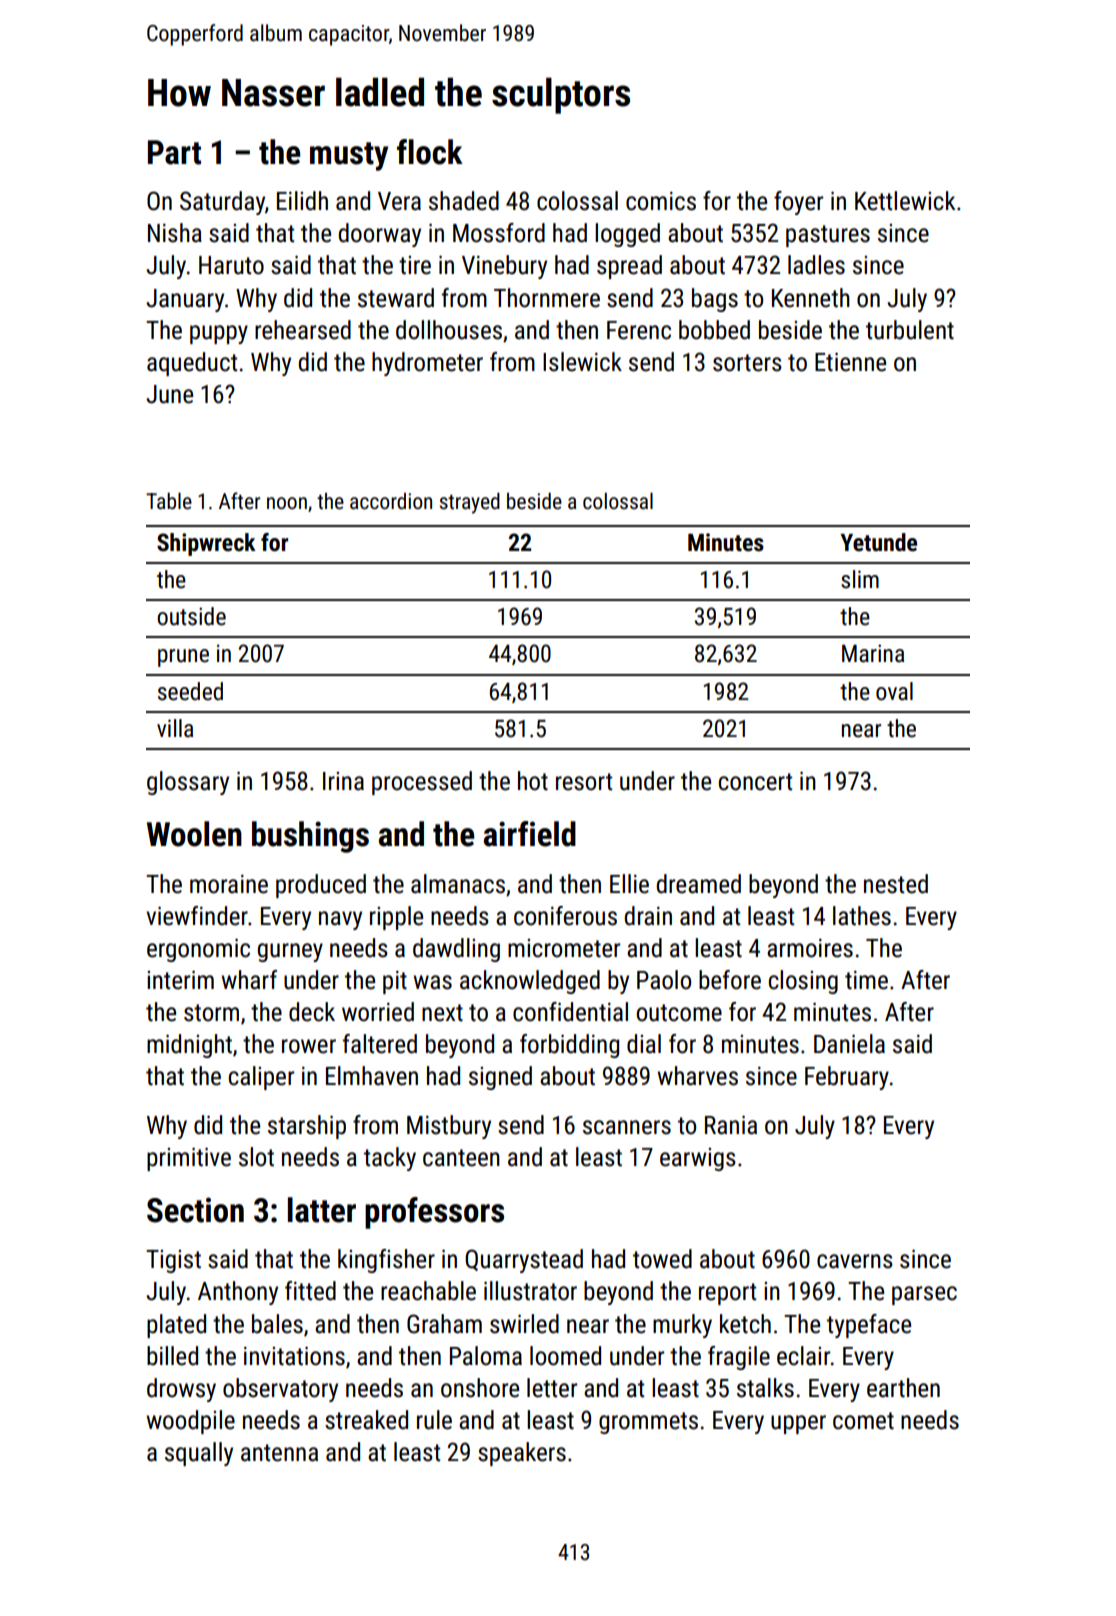  I want to click on Graham, so click(444, 1324).
